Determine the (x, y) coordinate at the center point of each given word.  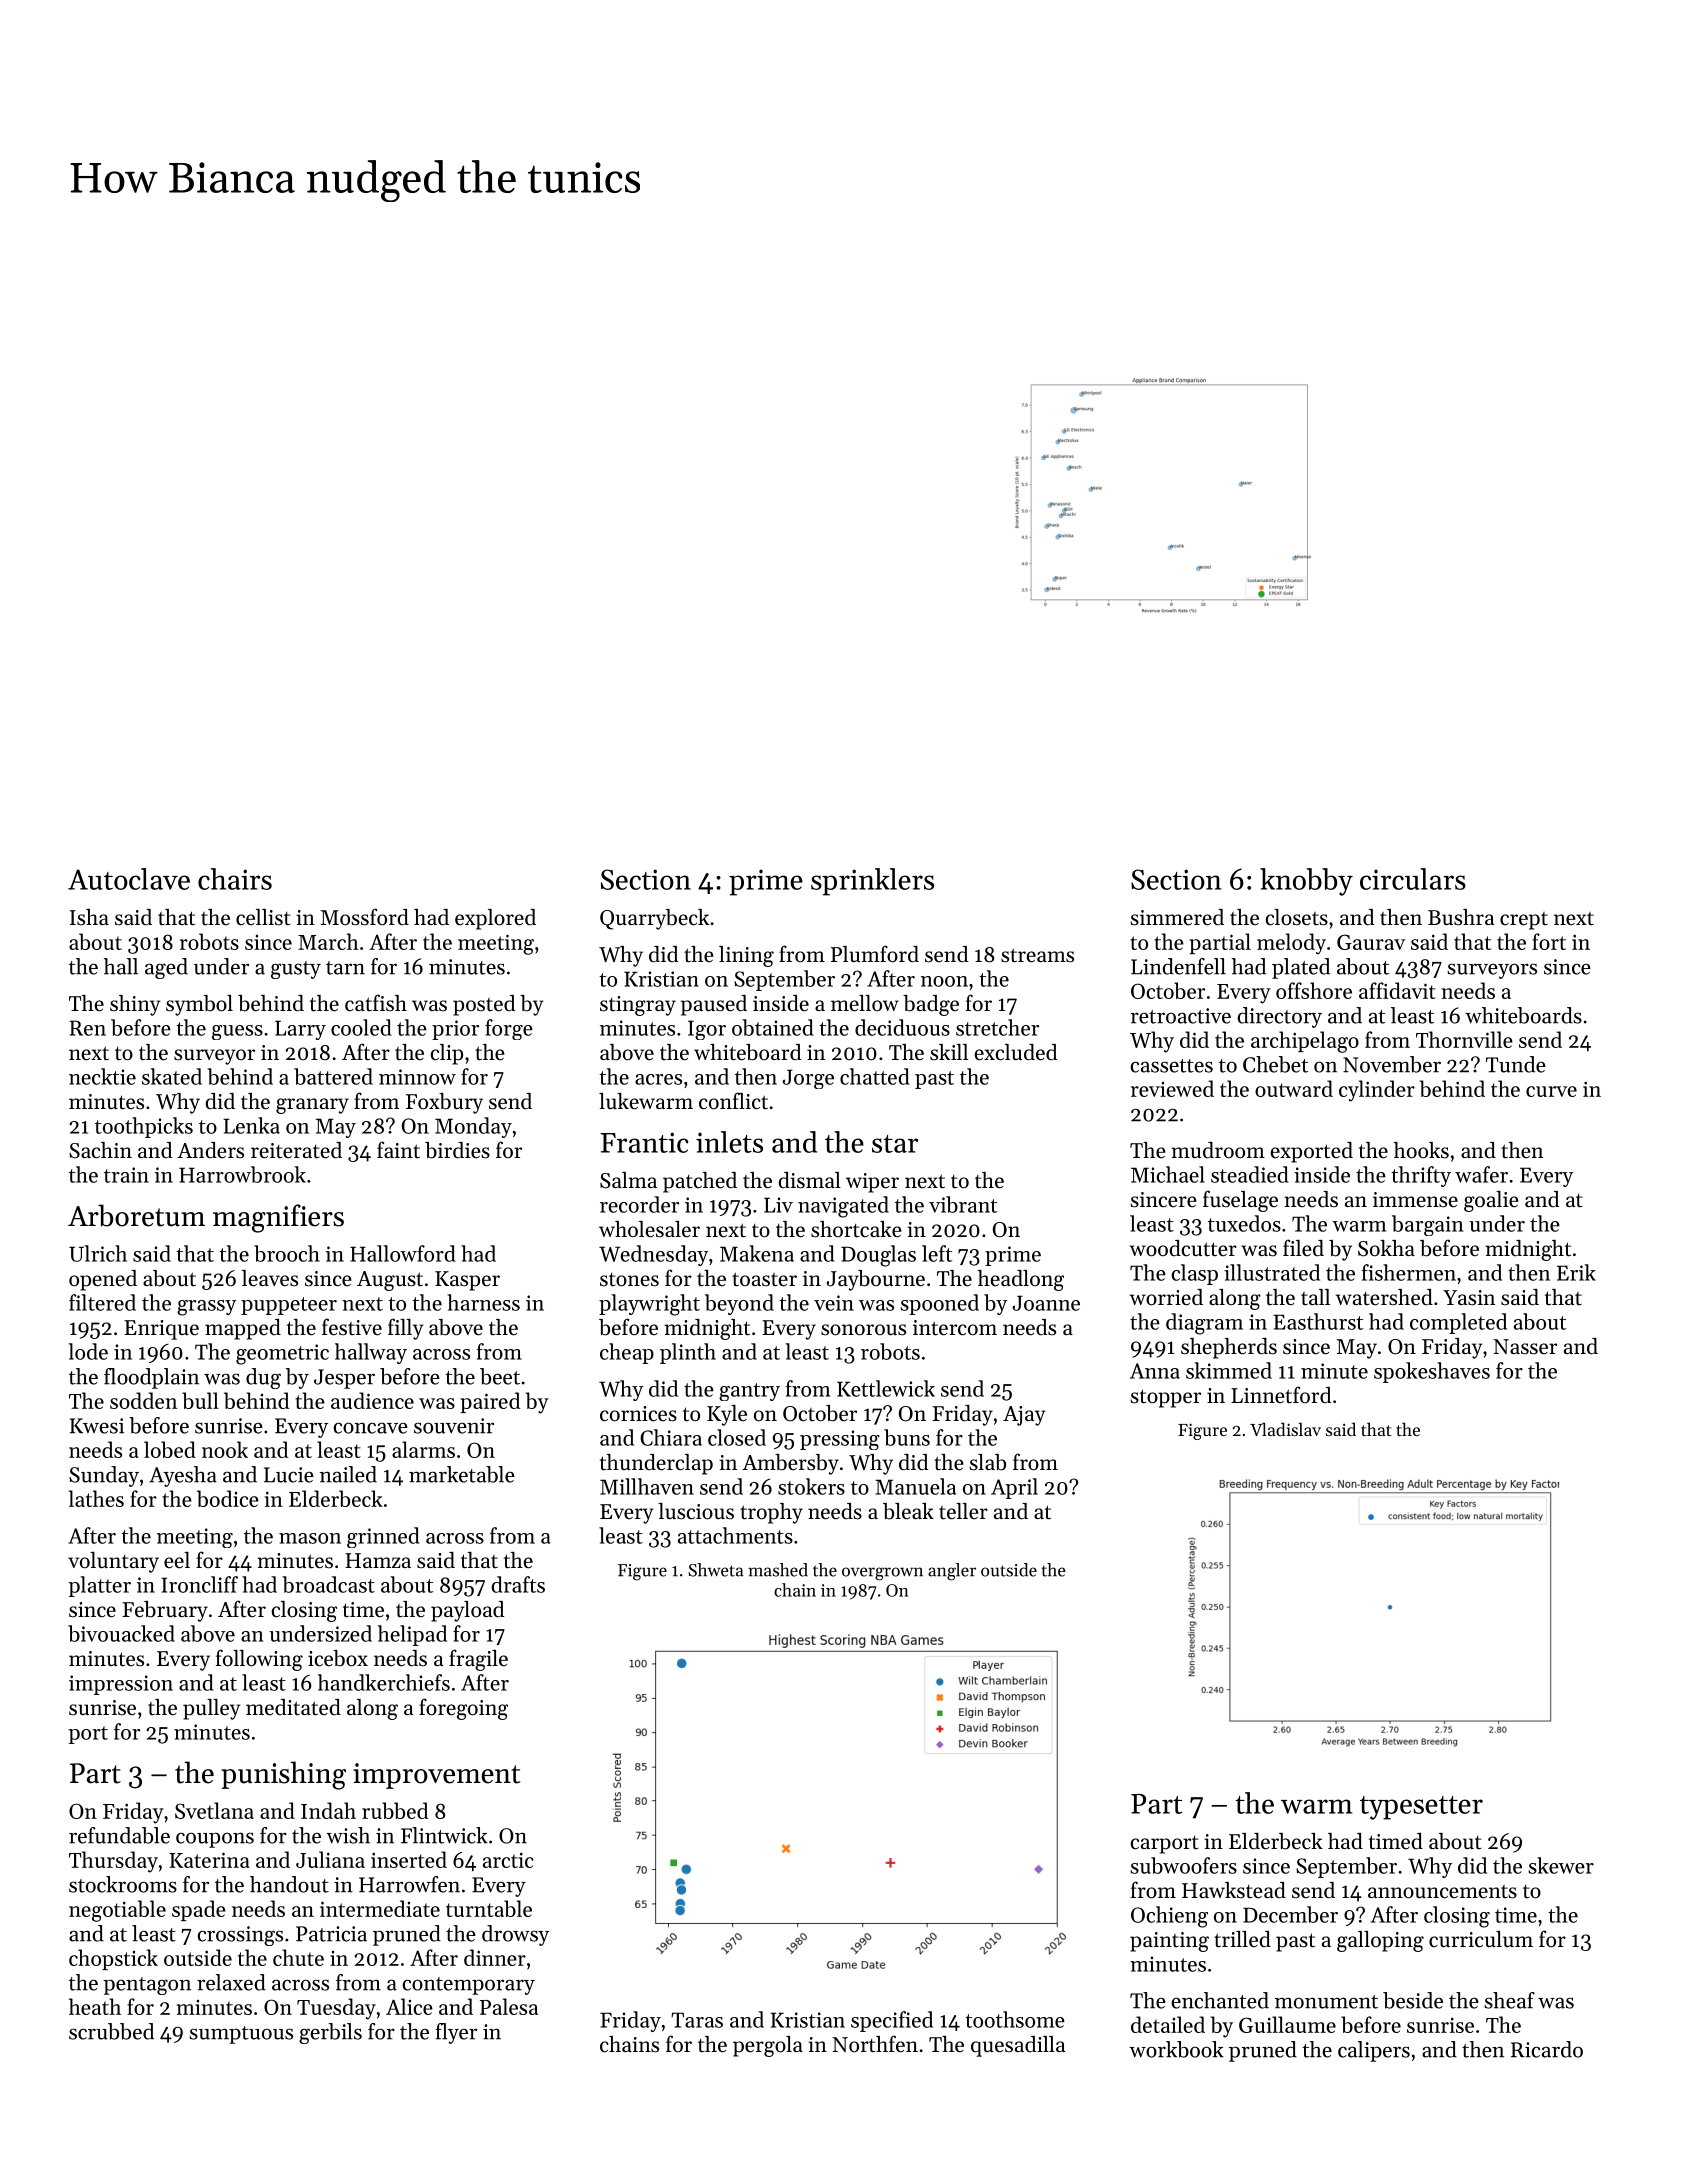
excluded (1016, 1052)
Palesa (509, 2006)
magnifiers (278, 1218)
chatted (875, 1076)
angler (952, 1572)
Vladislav (1285, 1429)
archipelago (1305, 1042)
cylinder (1377, 1091)
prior (455, 1030)
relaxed (231, 1982)
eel (177, 1560)
